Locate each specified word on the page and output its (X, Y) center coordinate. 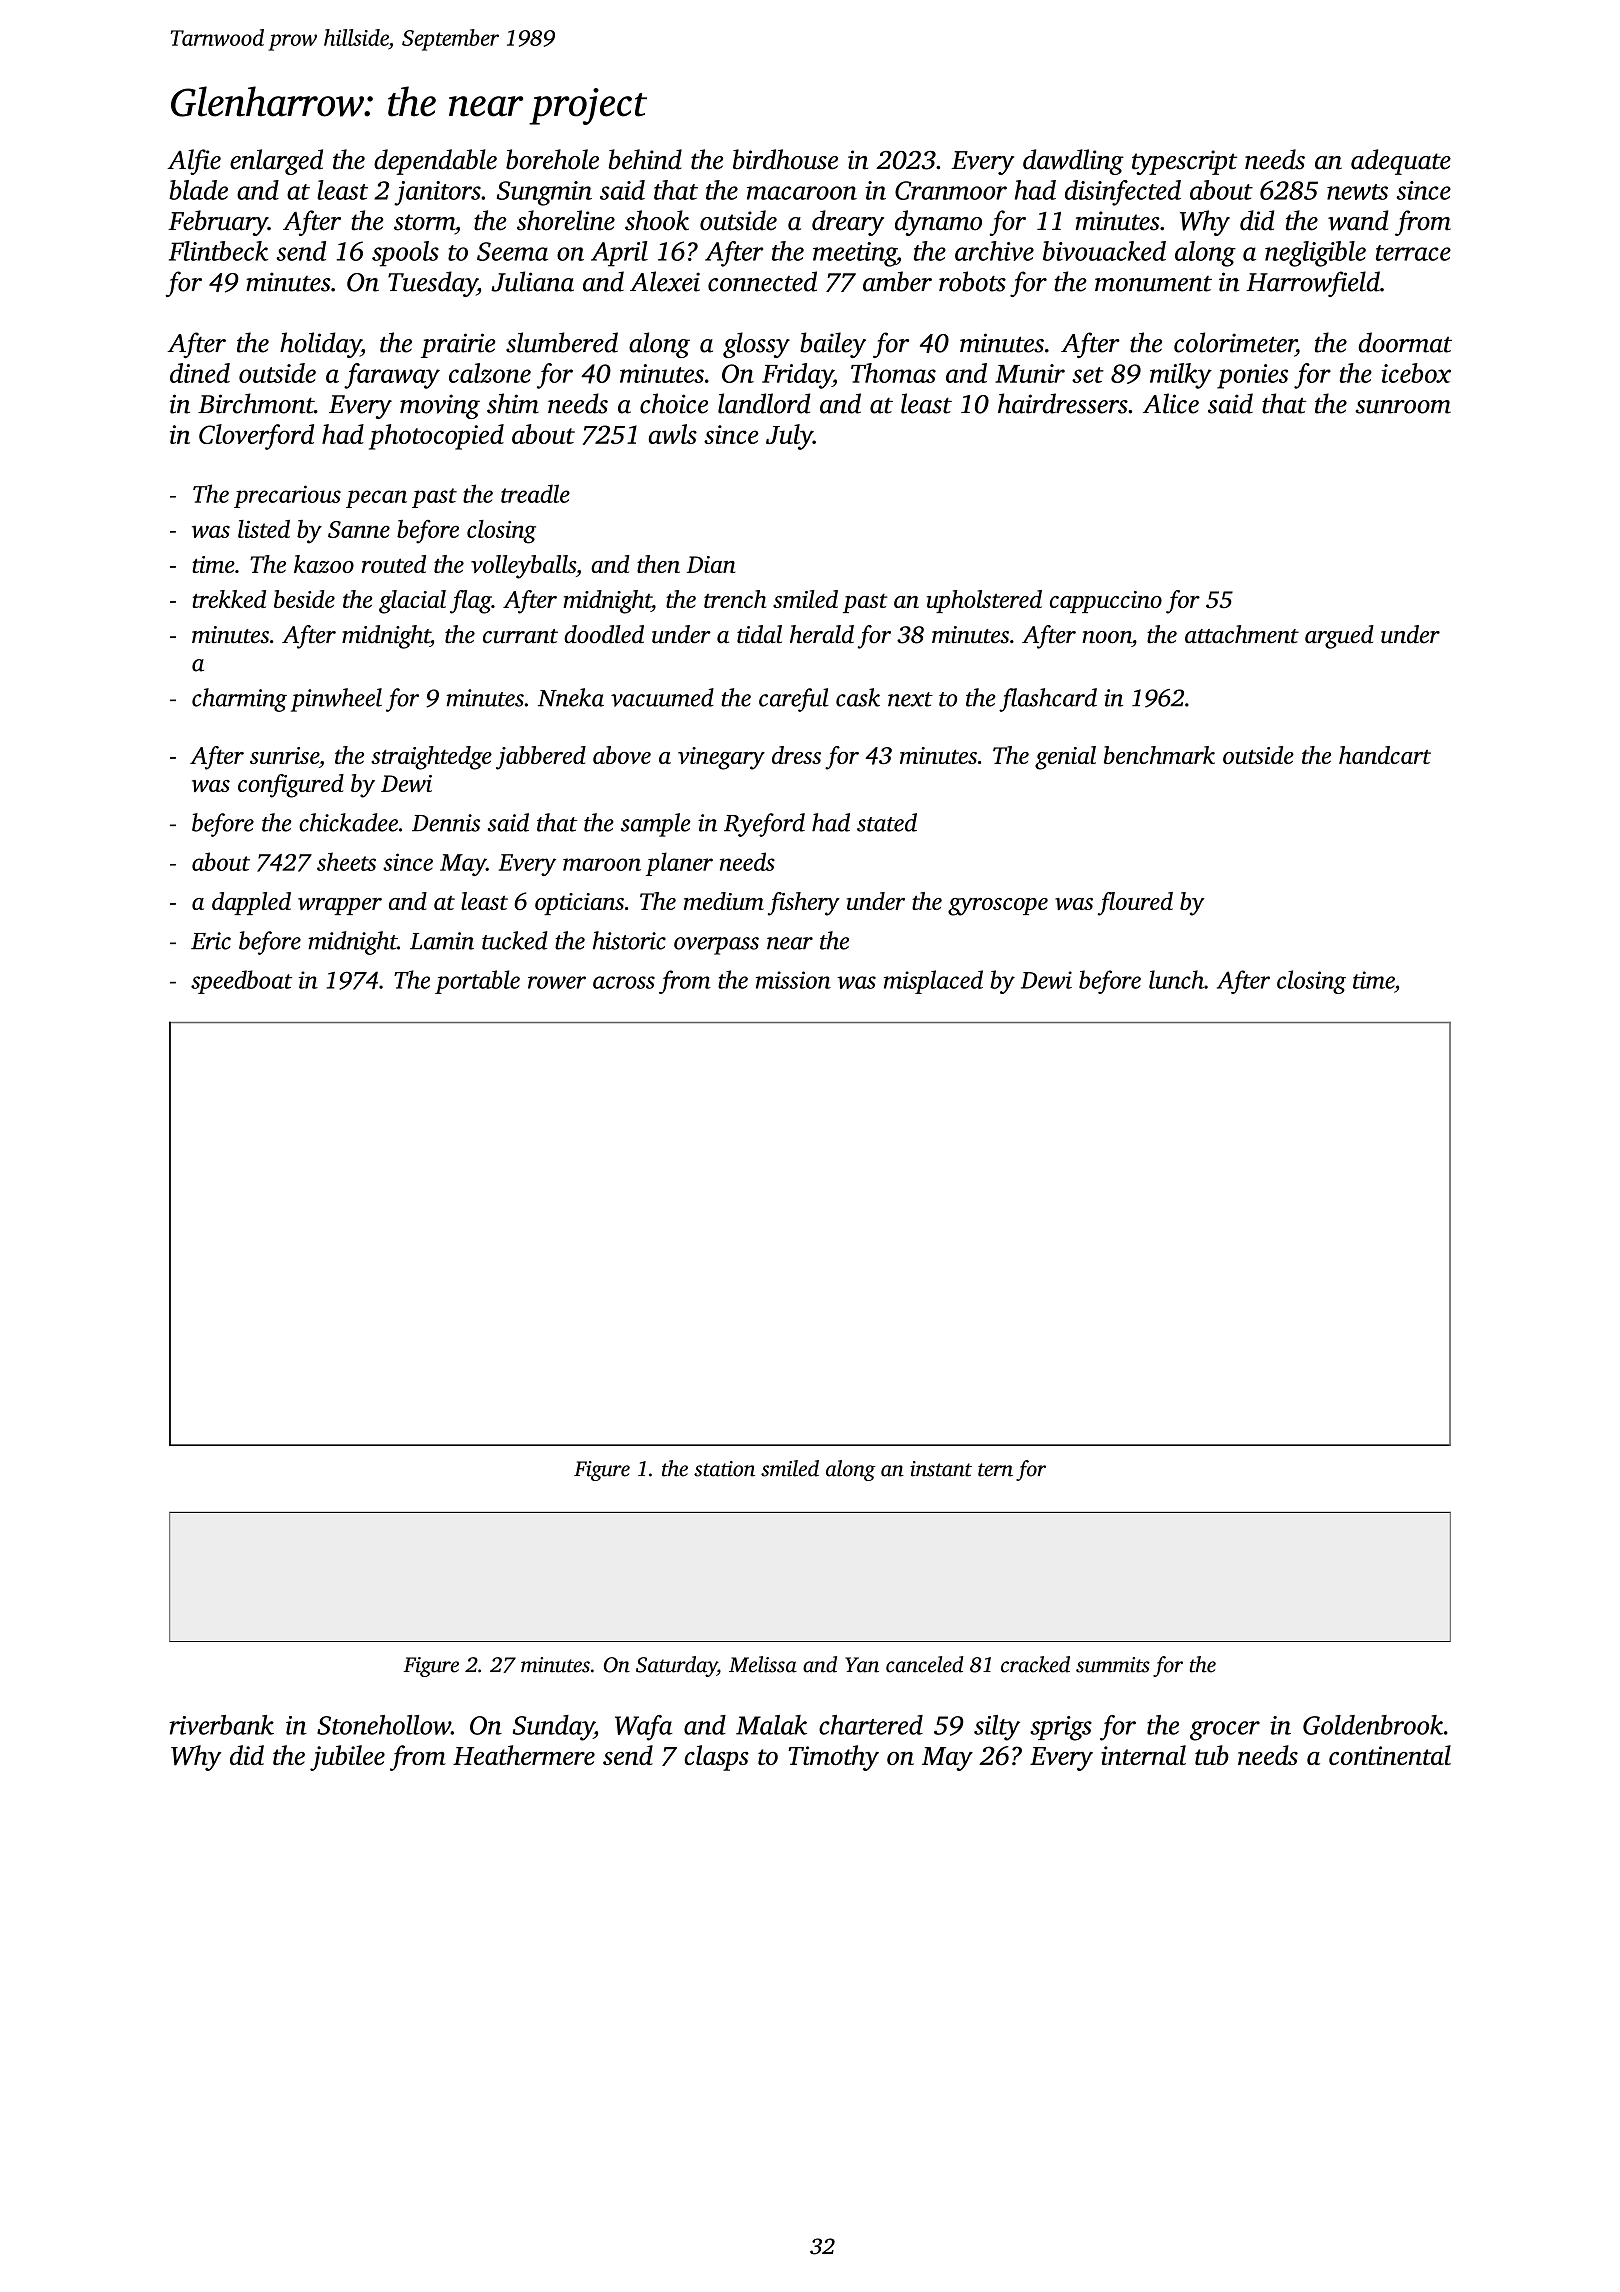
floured (1135, 904)
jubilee (347, 1758)
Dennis (446, 823)
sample (656, 825)
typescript (1184, 162)
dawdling (1073, 162)
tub (1212, 1755)
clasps (716, 1758)
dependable (435, 162)
